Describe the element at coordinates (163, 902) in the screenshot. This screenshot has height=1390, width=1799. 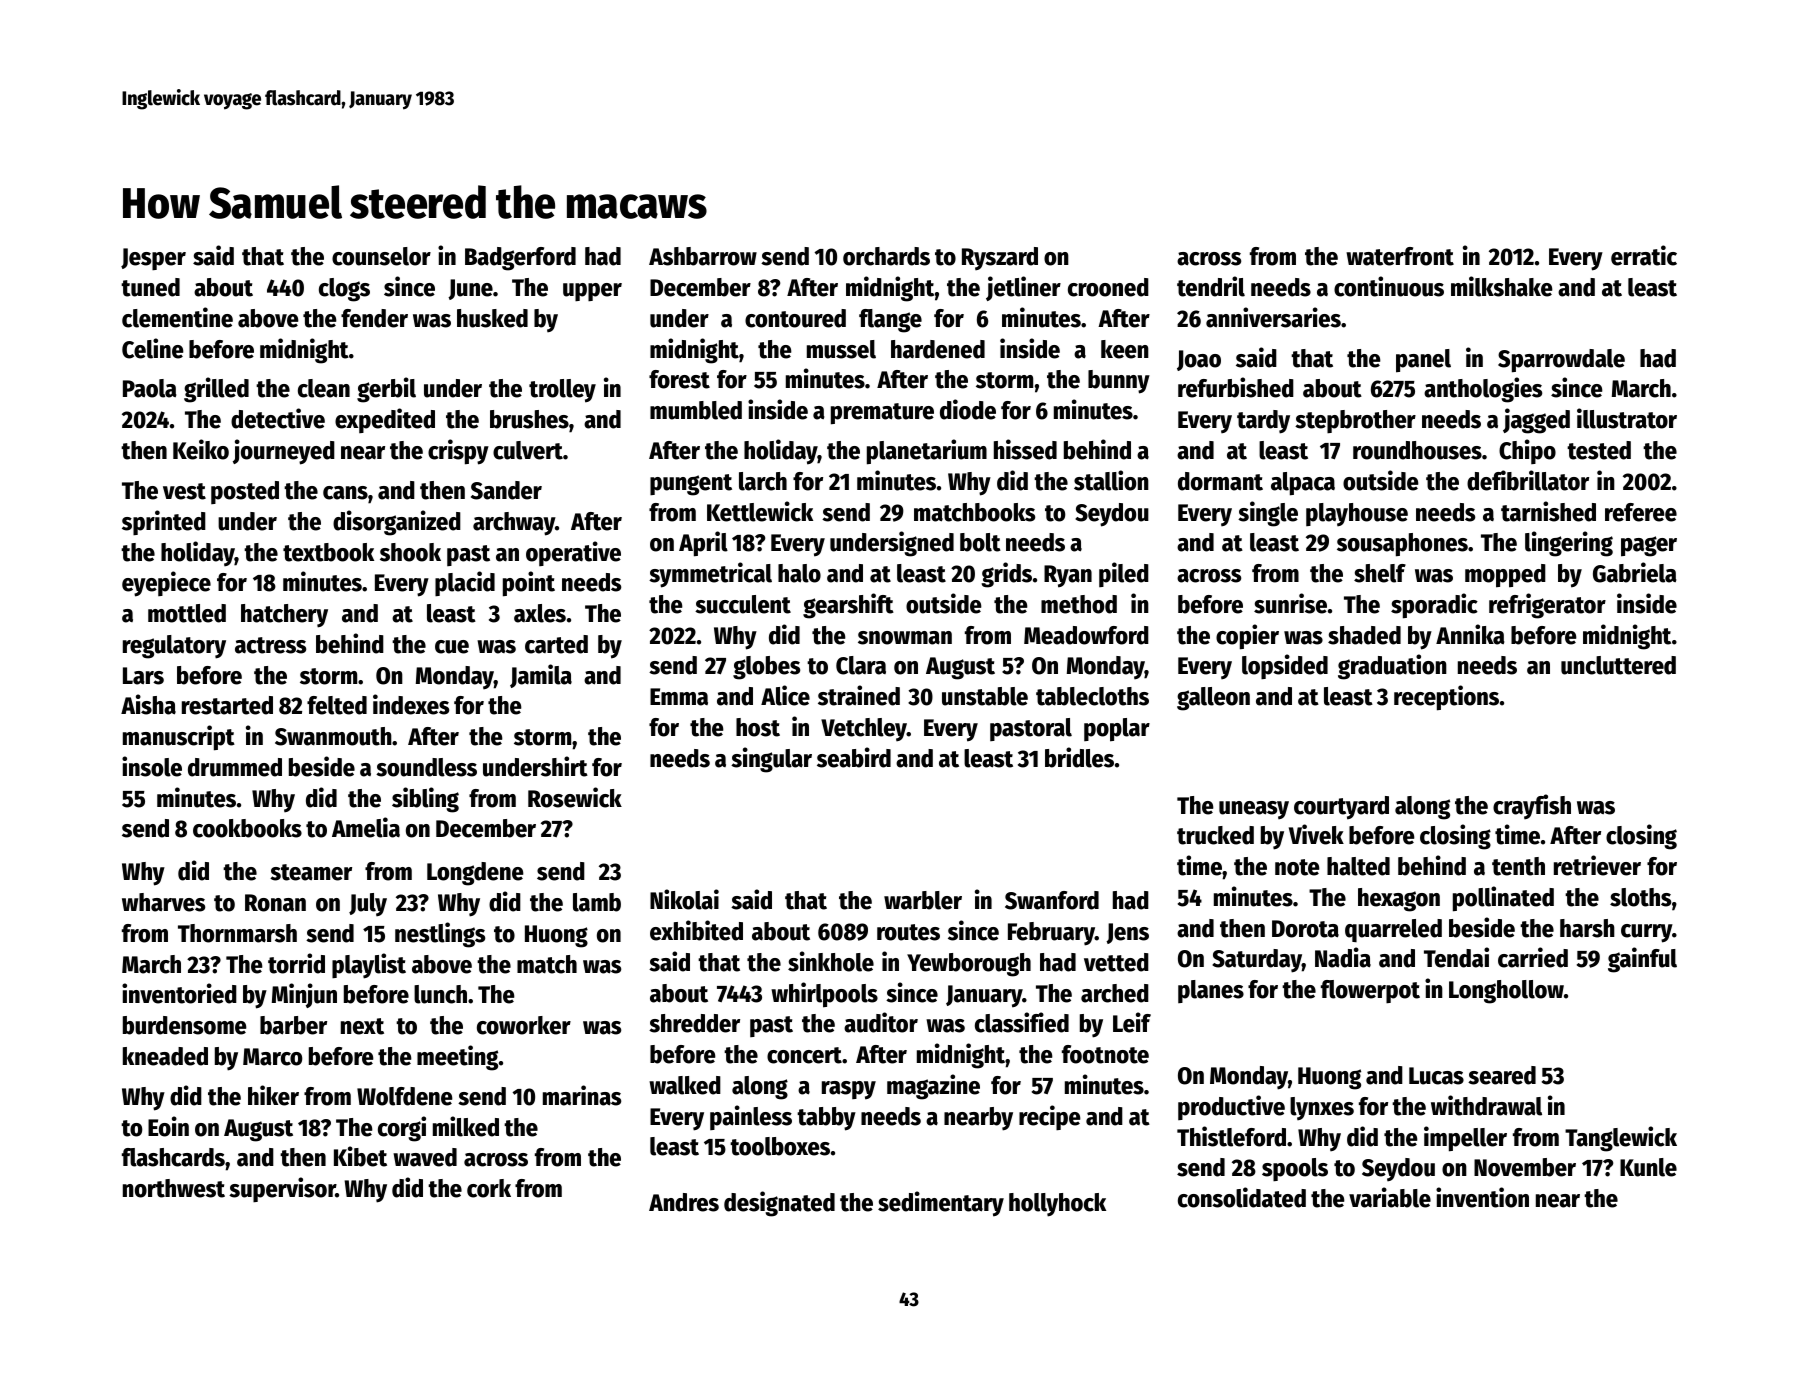
I see `wharves` at that location.
